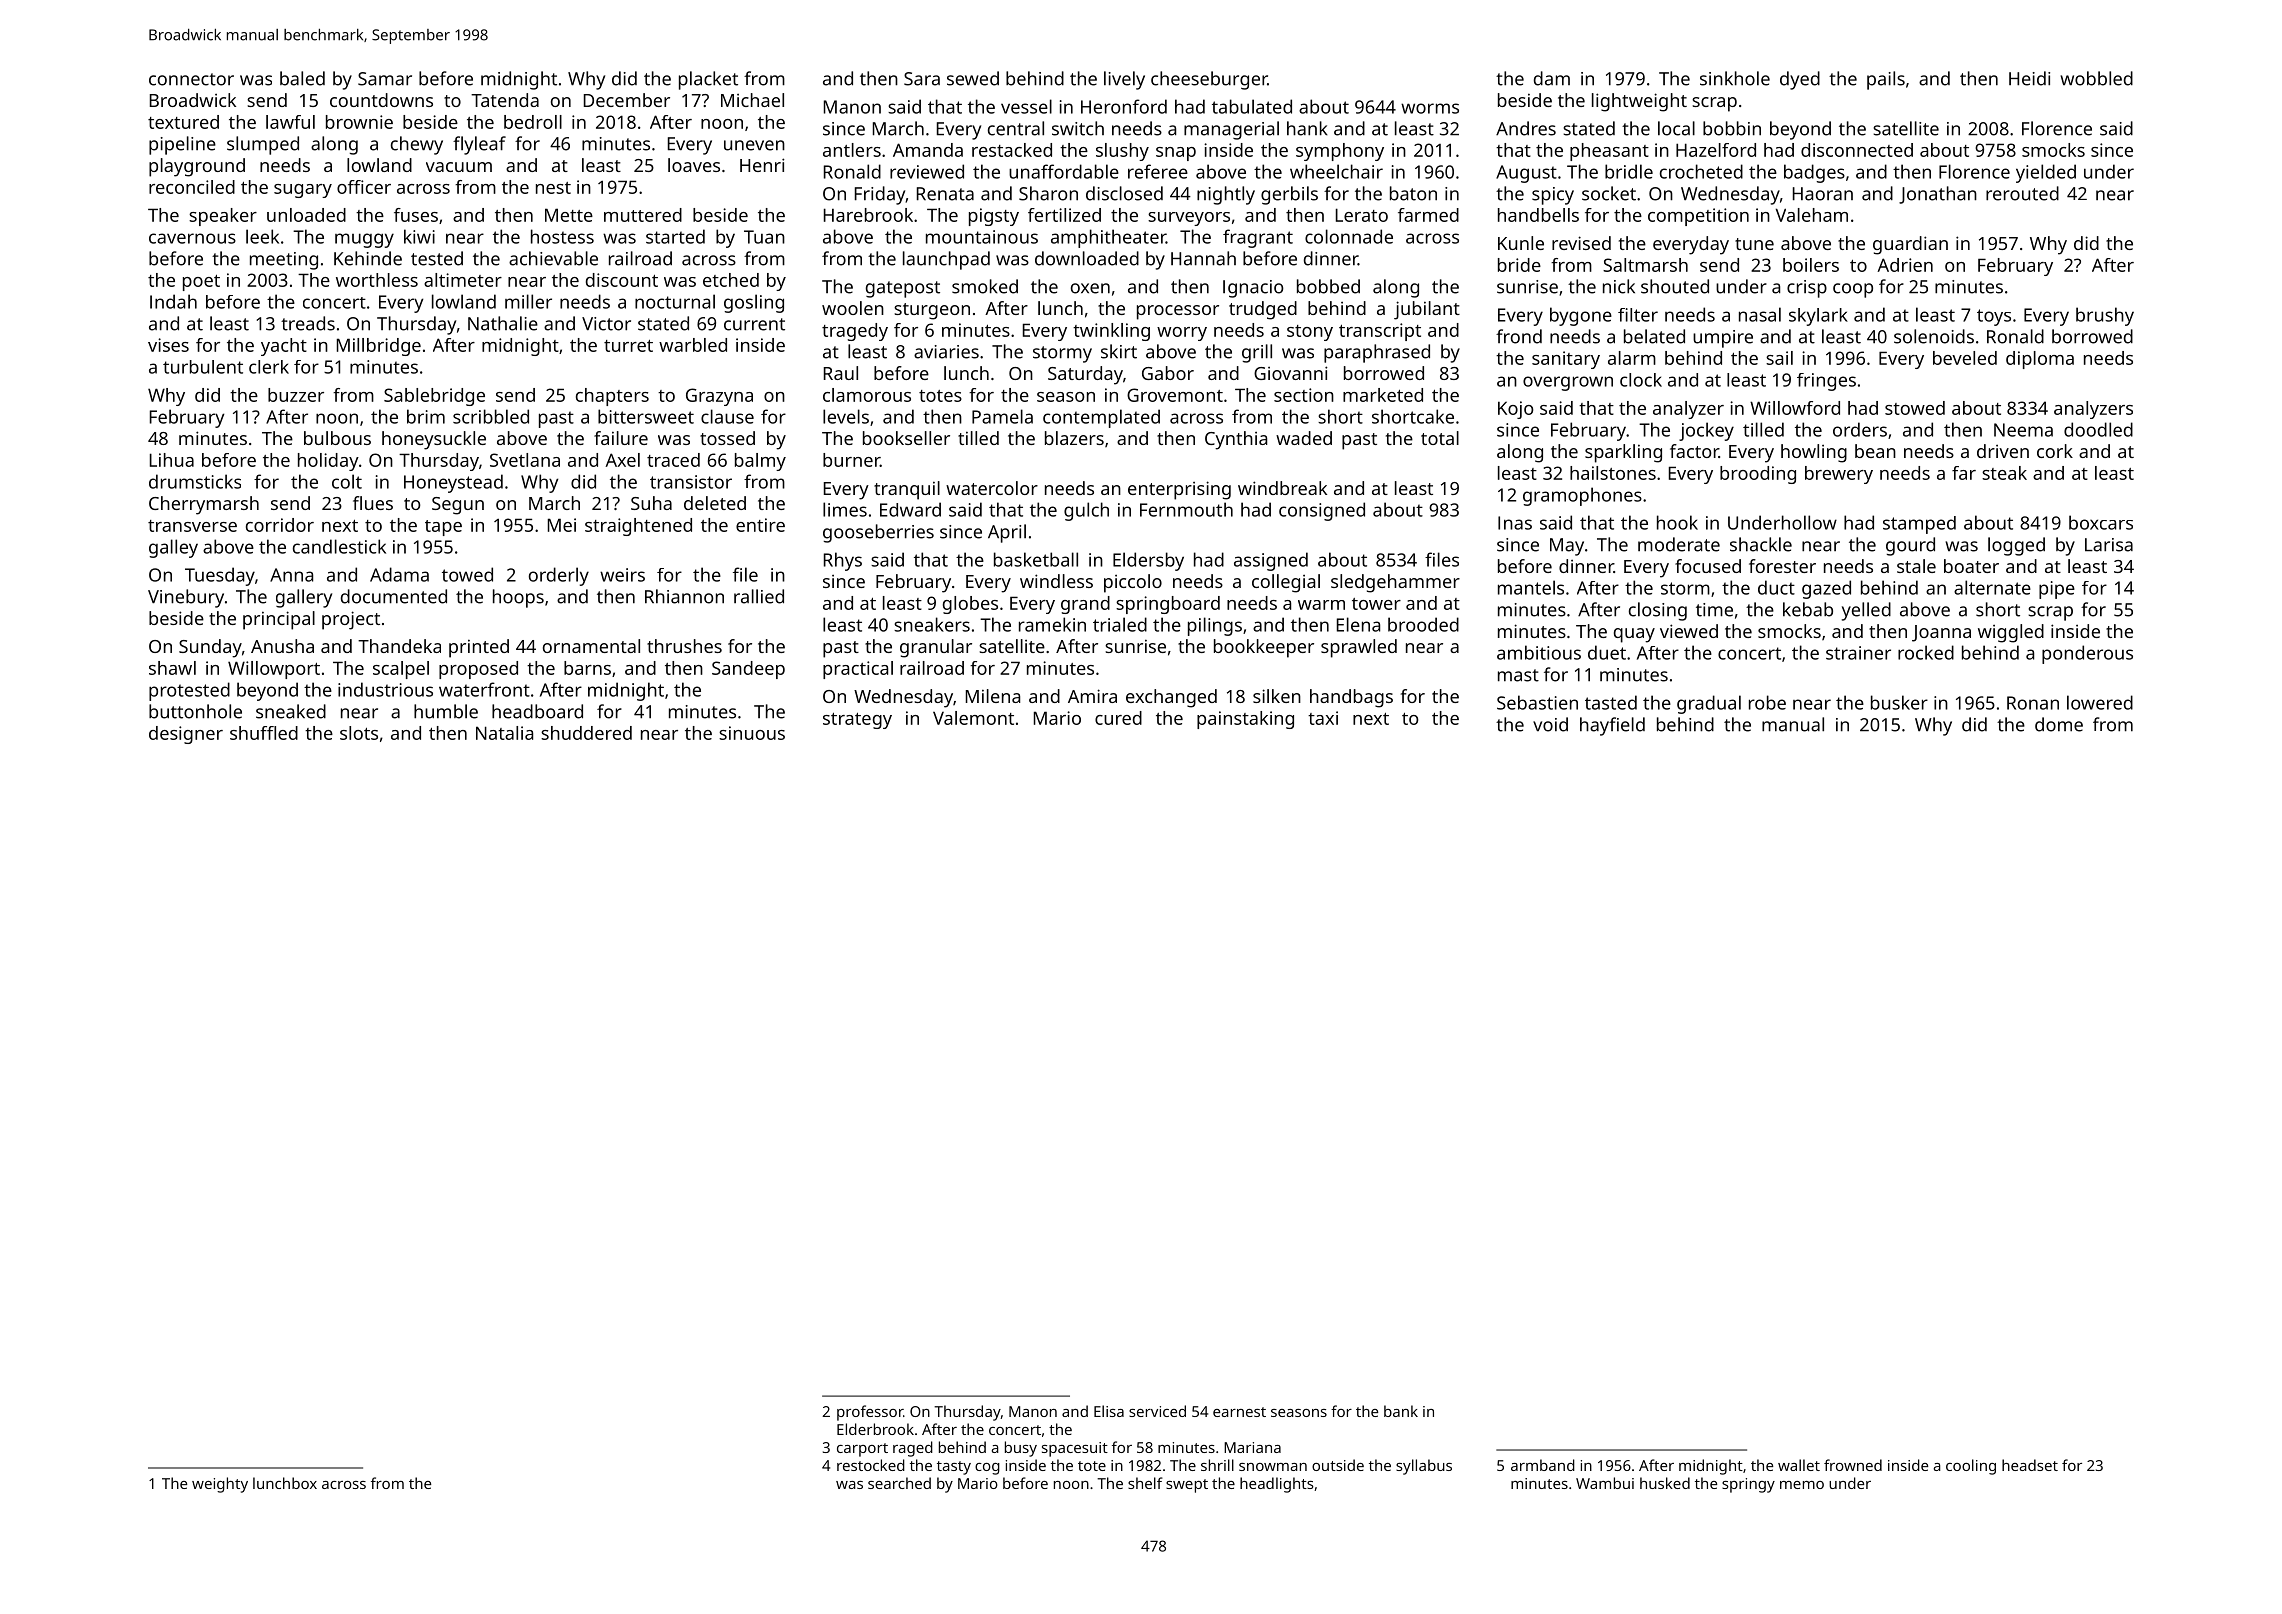 This screenshot has height=1614, width=2282. What do you see at coordinates (954, 1468) in the screenshot?
I see `tasty` at bounding box center [954, 1468].
